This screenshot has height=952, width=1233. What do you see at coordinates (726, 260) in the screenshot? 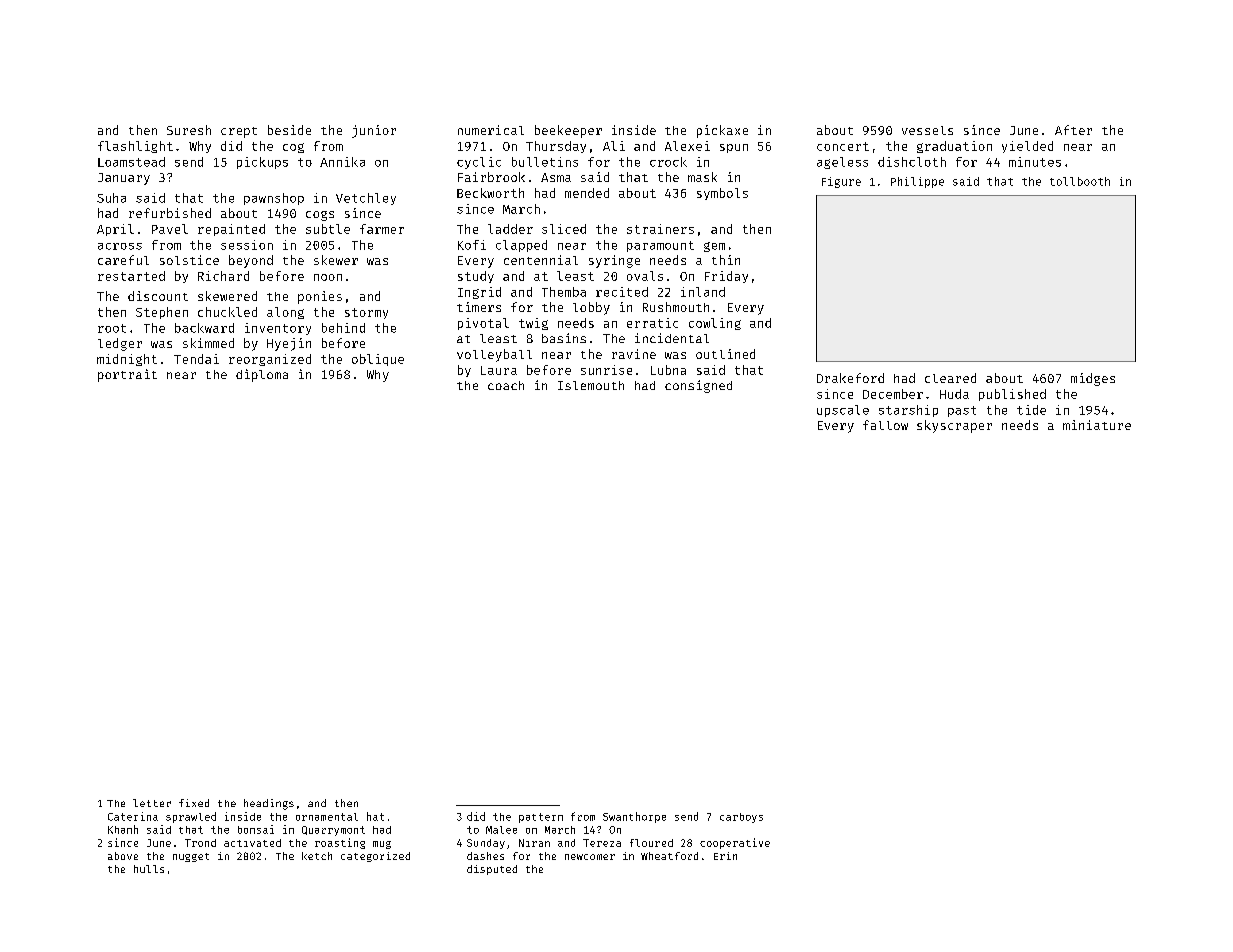
I see `thin` at bounding box center [726, 260].
